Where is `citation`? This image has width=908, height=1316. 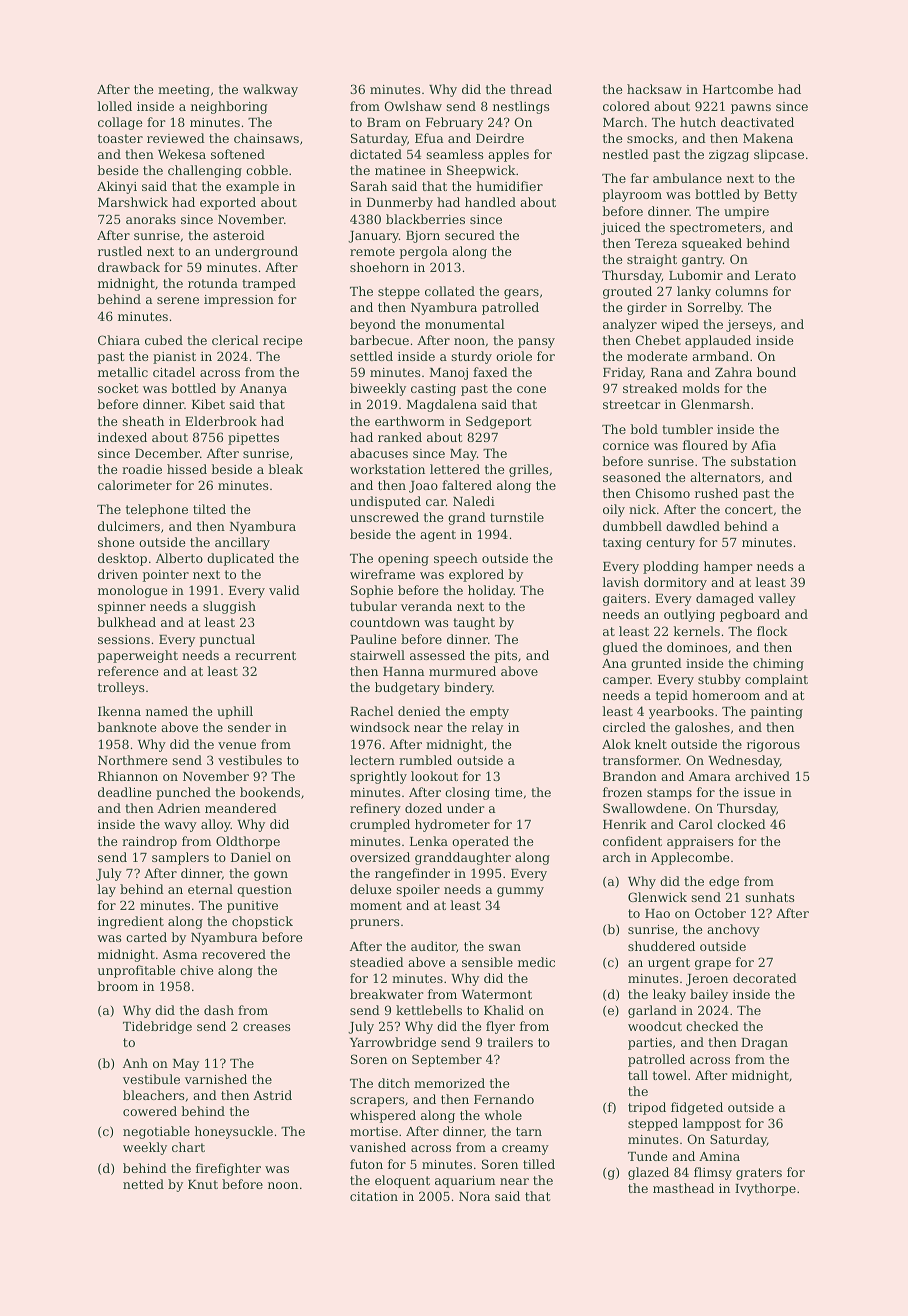
citation is located at coordinates (374, 1196).
